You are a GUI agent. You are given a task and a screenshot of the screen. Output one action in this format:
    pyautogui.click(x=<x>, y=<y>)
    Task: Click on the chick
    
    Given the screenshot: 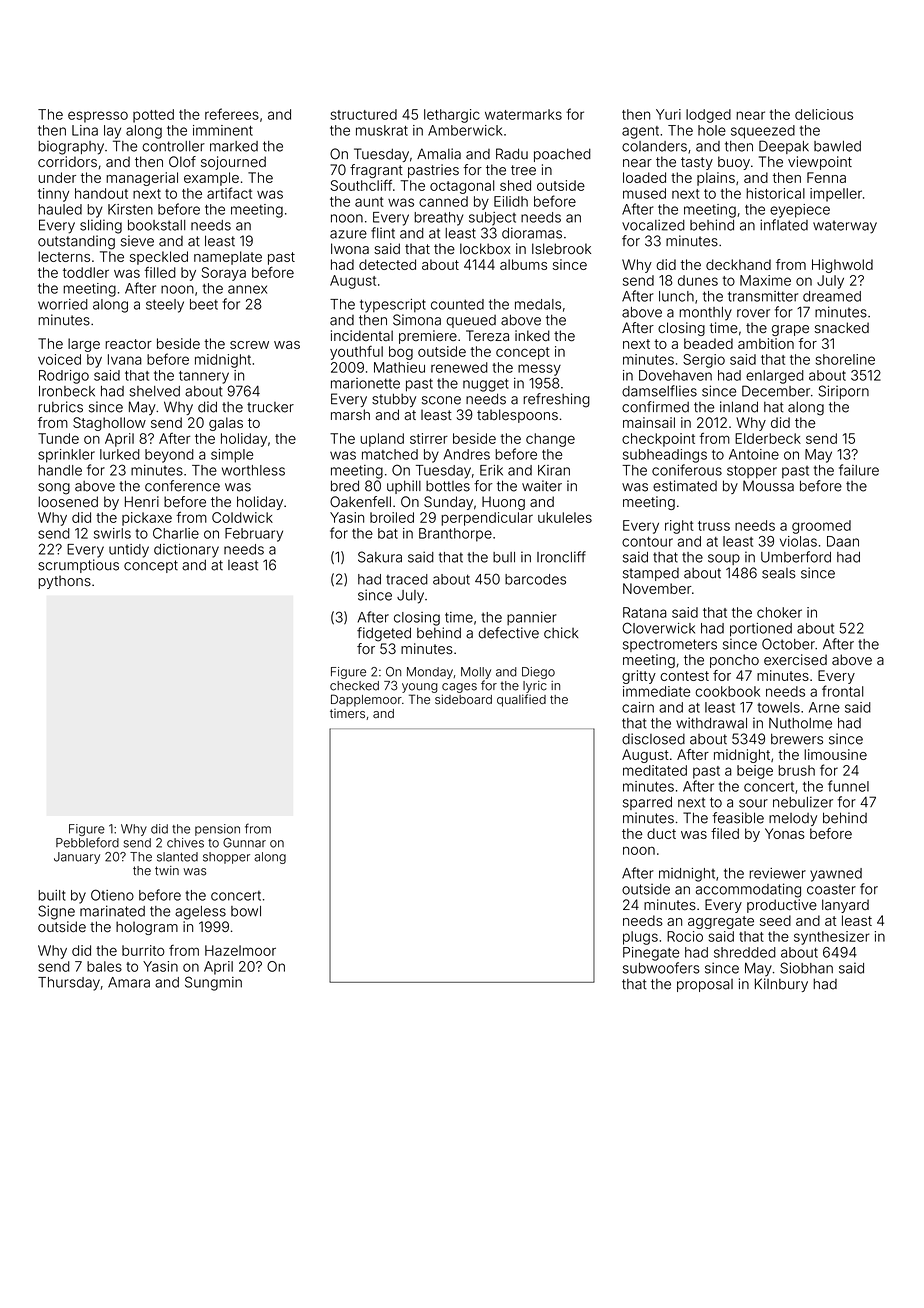 What is the action you would take?
    pyautogui.click(x=561, y=633)
